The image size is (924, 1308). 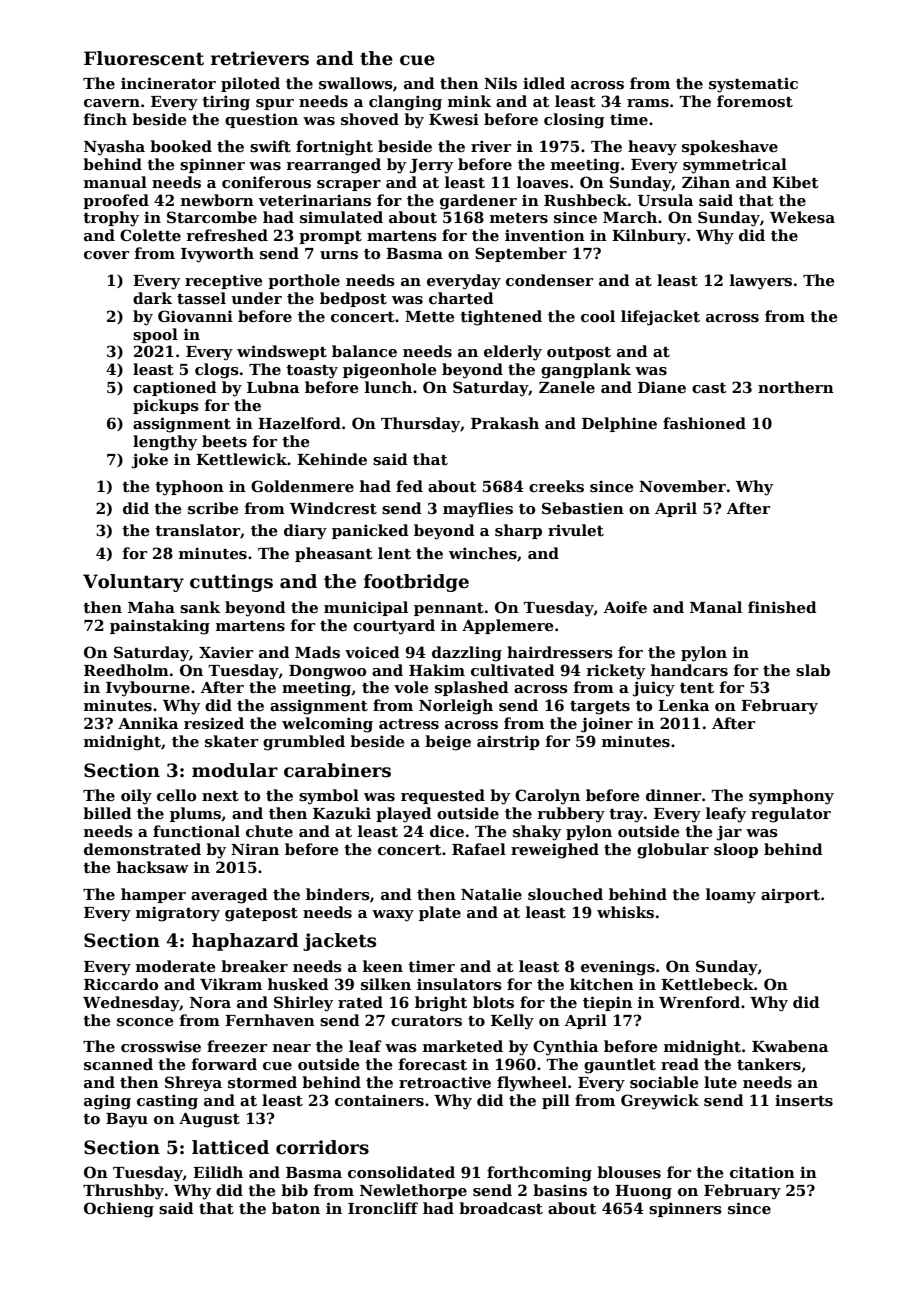 What do you see at coordinates (334, 554) in the image?
I see `pheasant` at bounding box center [334, 554].
